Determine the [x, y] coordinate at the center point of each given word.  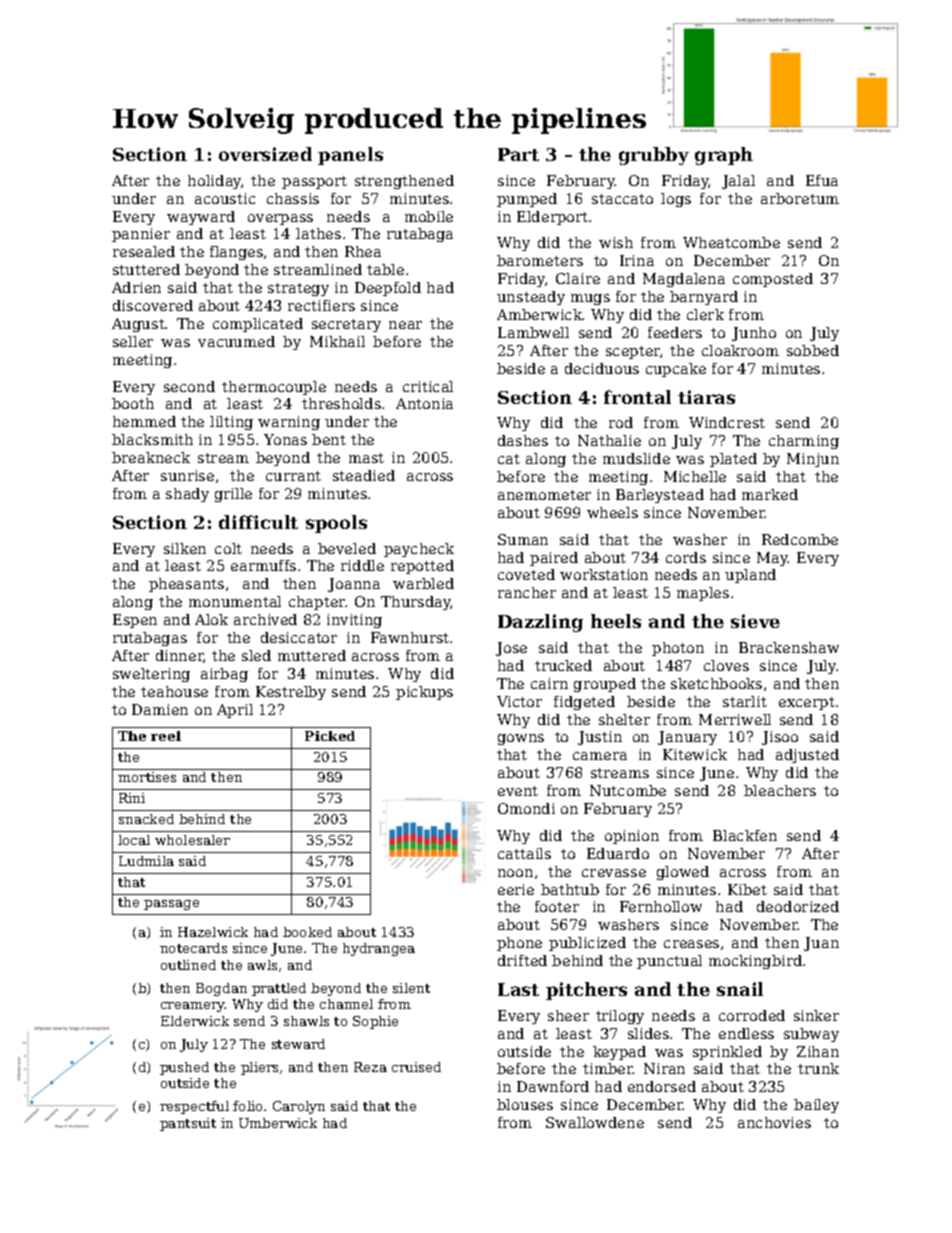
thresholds [341, 403]
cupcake [676, 370]
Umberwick [278, 1123]
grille [233, 495]
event [518, 791]
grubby [654, 156]
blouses [525, 1104]
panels [350, 156]
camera [600, 756]
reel [166, 736]
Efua [822, 180]
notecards [193, 948]
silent [411, 988]
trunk [818, 1068]
